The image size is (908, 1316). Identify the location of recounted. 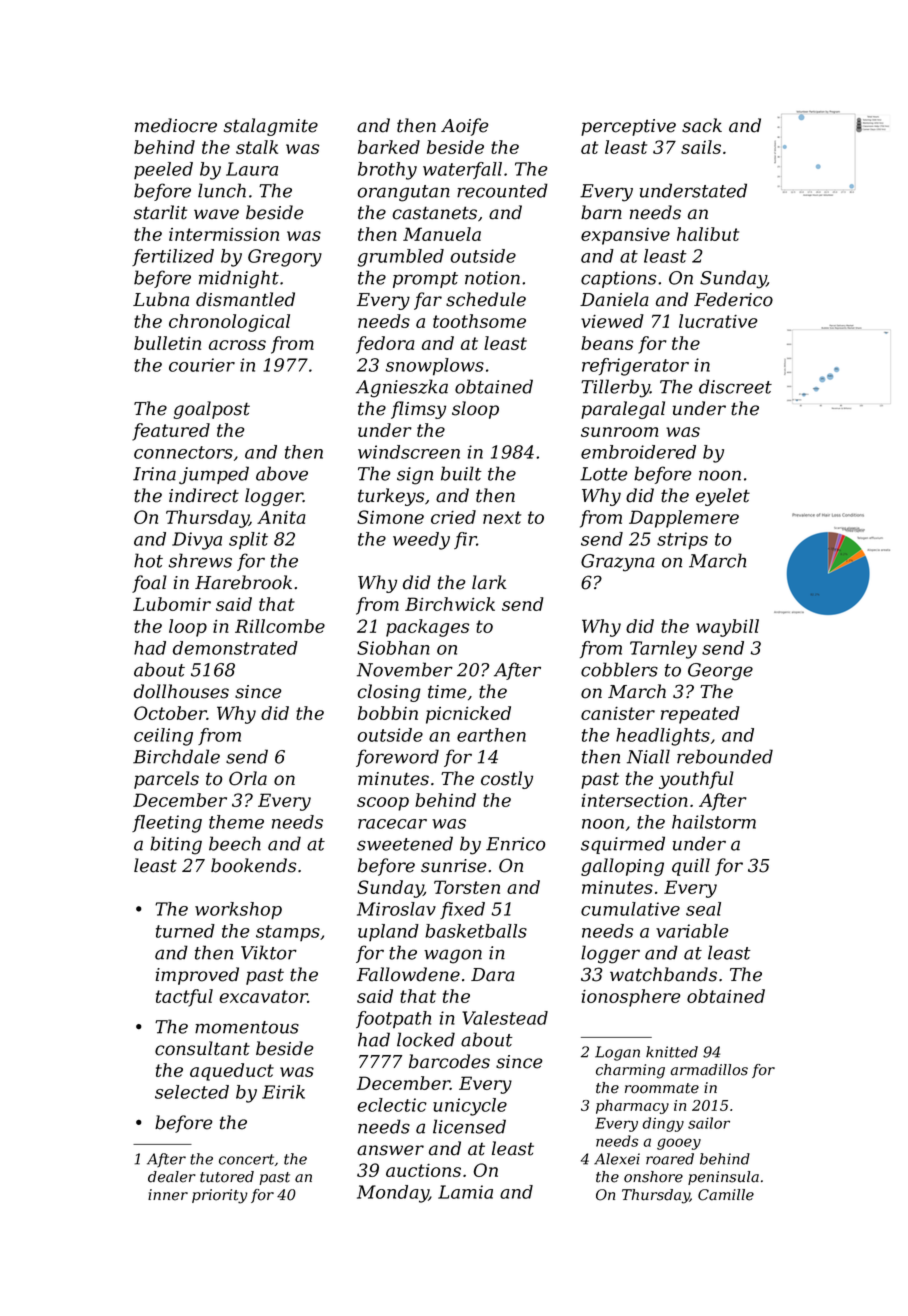
(502, 190).
